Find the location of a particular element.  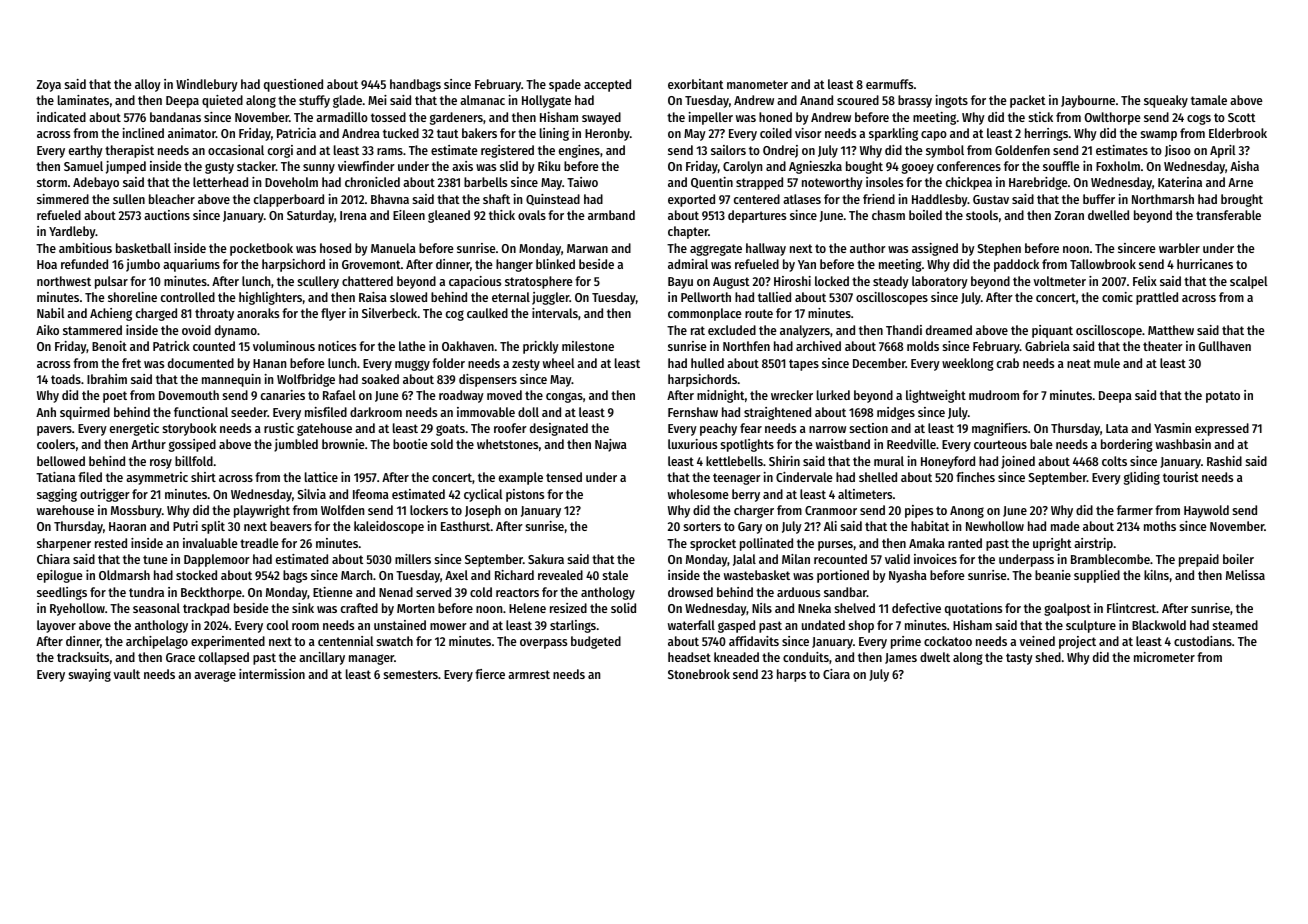

wheel is located at coordinates (559, 363).
